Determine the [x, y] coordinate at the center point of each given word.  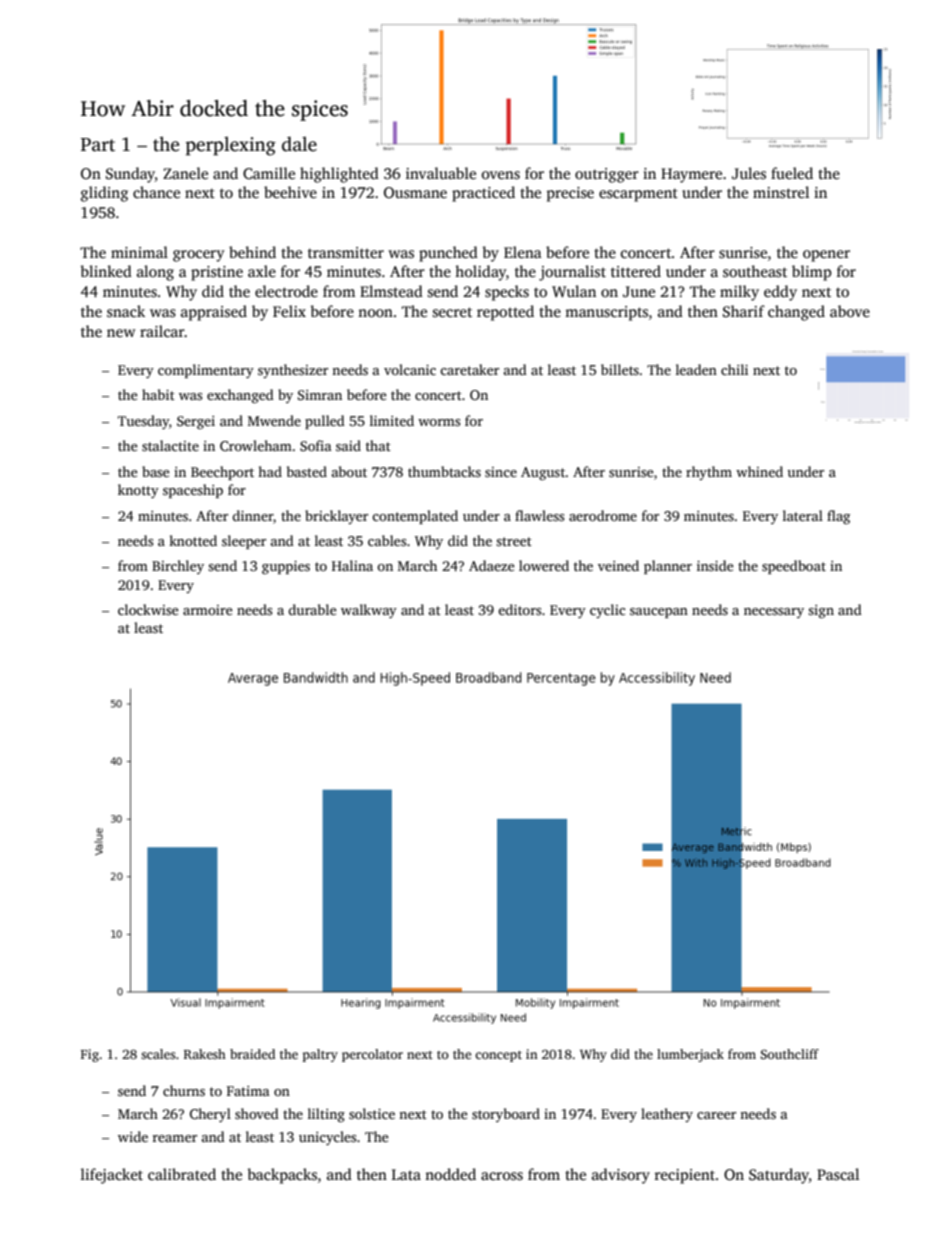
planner [668, 567]
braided [252, 1054]
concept [498, 1056]
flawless [539, 515]
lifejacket [112, 1176]
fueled [792, 173]
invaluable [441, 173]
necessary [774, 613]
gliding [104, 194]
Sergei [196, 422]
